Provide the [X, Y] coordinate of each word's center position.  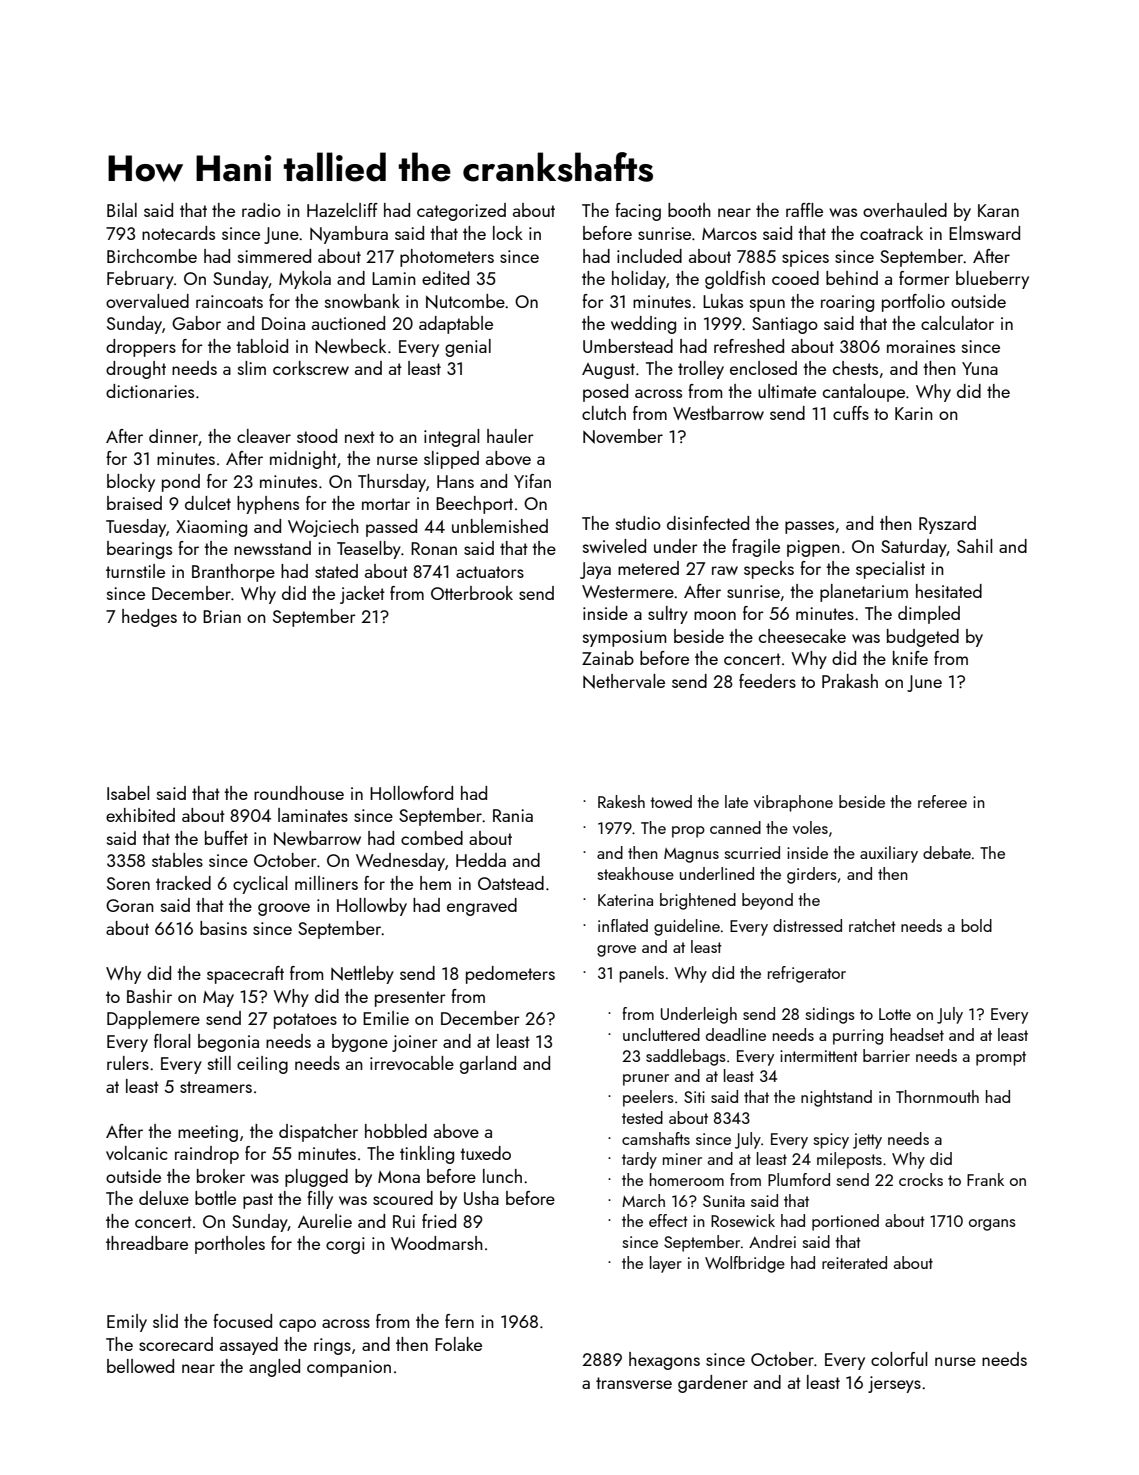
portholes [230, 1245]
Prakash [850, 681]
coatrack [891, 233]
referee [942, 801]
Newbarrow [317, 838]
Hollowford [411, 793]
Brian [222, 616]
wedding [643, 325]
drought [136, 370]
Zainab [608, 658]
